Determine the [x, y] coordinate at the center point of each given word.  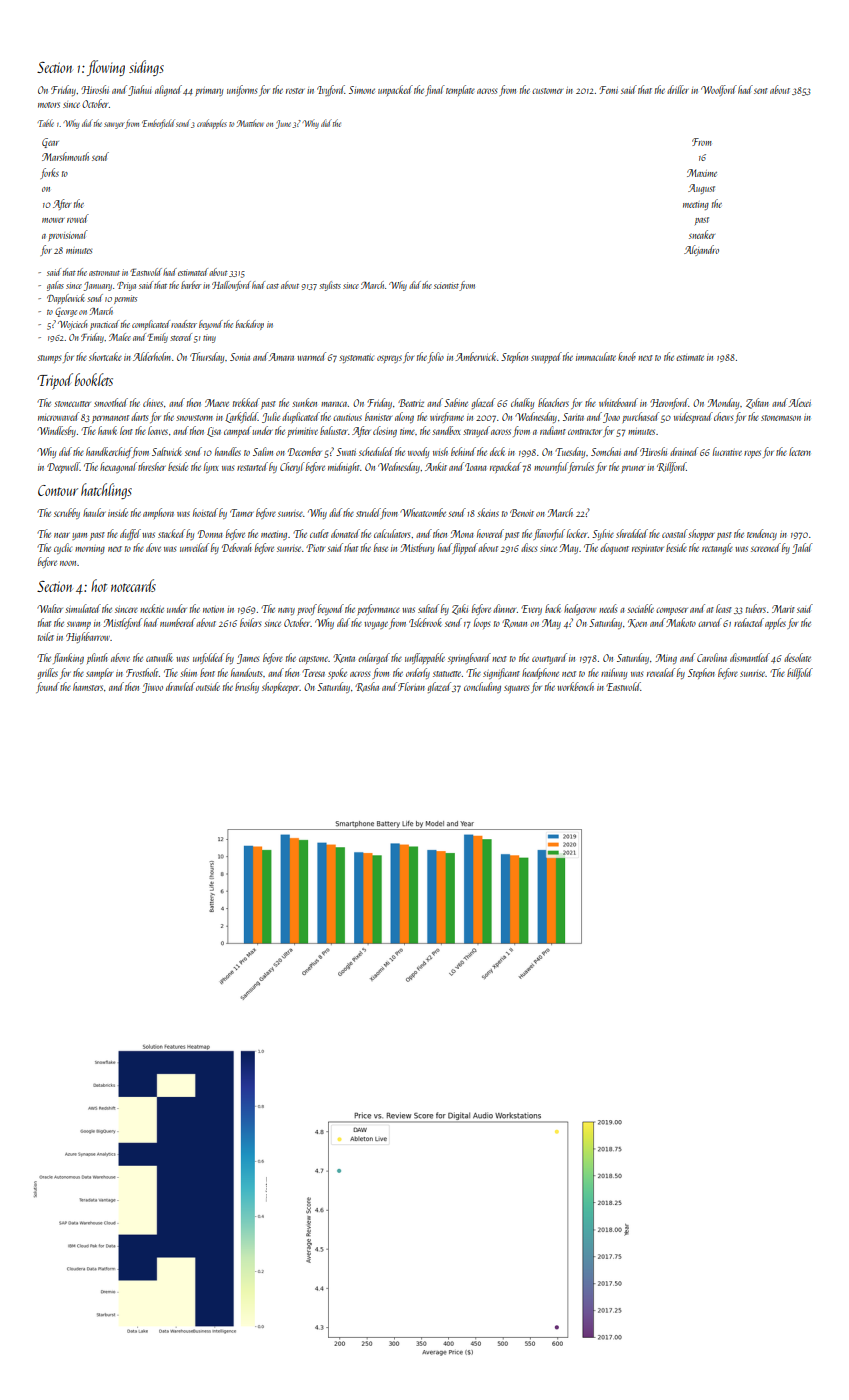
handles [228, 451]
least [724, 608]
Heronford [669, 403]
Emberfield [158, 124]
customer [547, 91]
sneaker [702, 234]
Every [531, 610]
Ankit [436, 466]
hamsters [88, 686]
